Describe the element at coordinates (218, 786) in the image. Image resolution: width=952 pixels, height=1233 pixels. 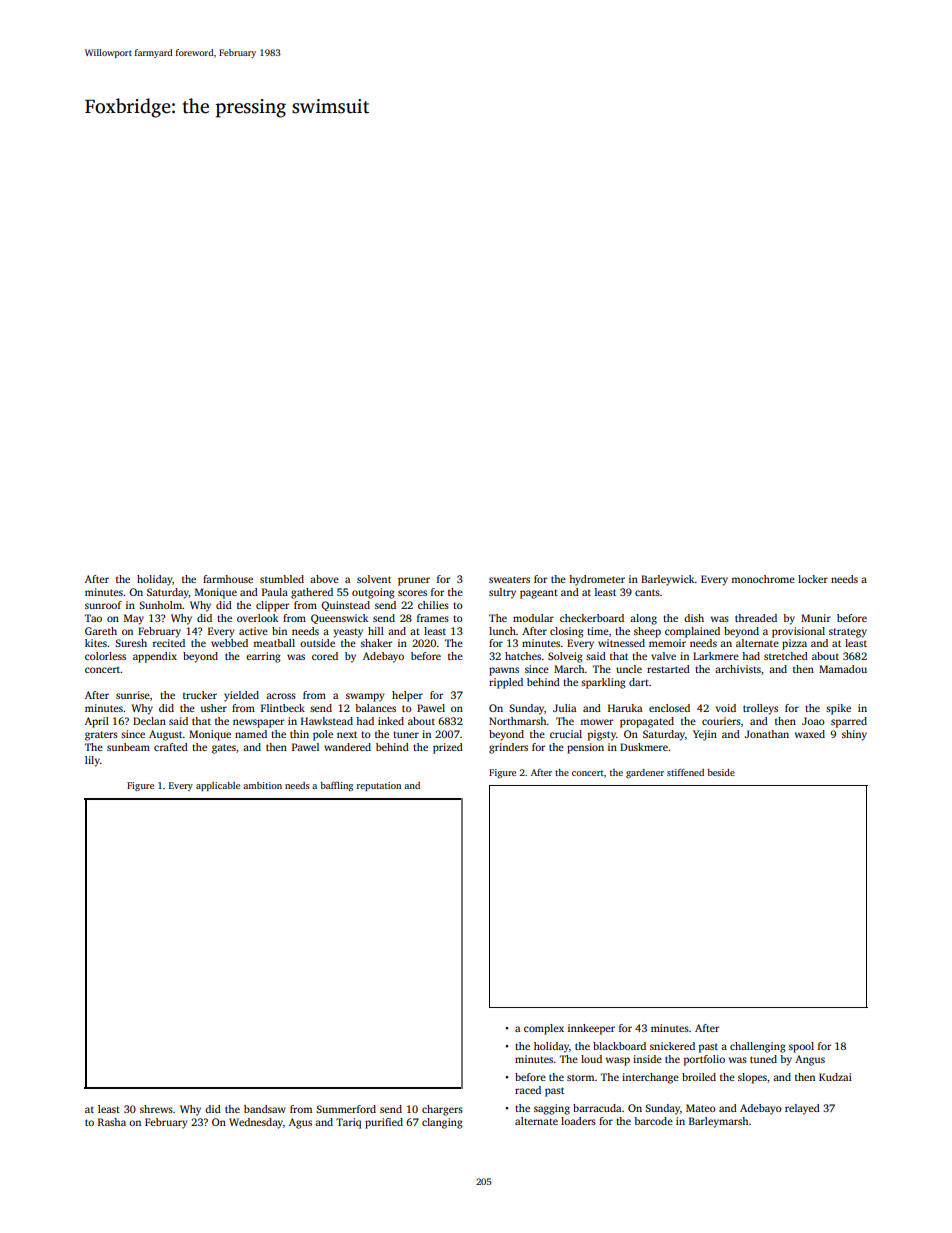
I see `applicable` at that location.
